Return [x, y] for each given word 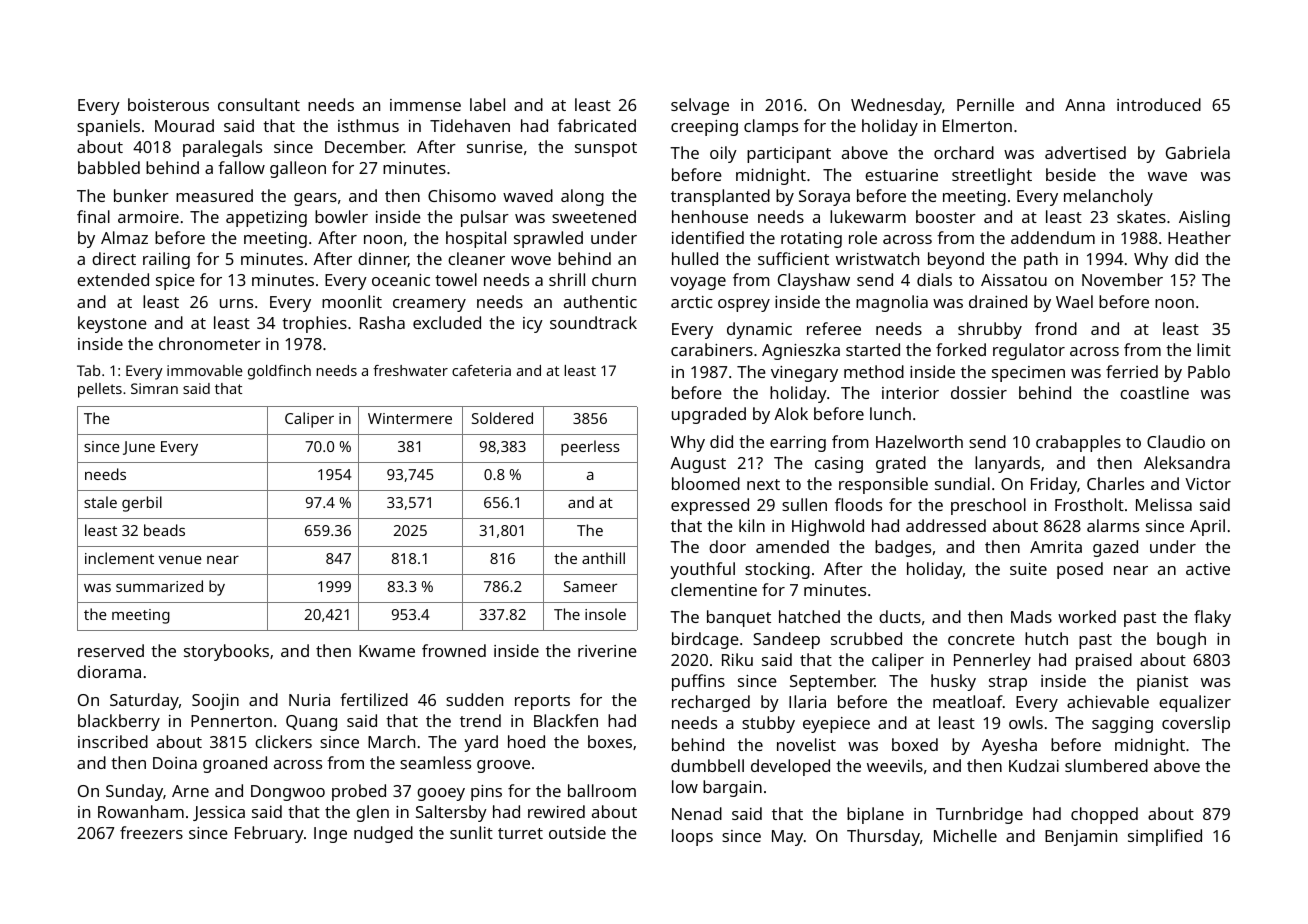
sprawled [548, 239]
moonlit [352, 301]
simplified [1165, 837]
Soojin [215, 702]
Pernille [985, 104]
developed [790, 767]
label [487, 104]
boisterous [168, 104]
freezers [151, 832]
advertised [1085, 152]
